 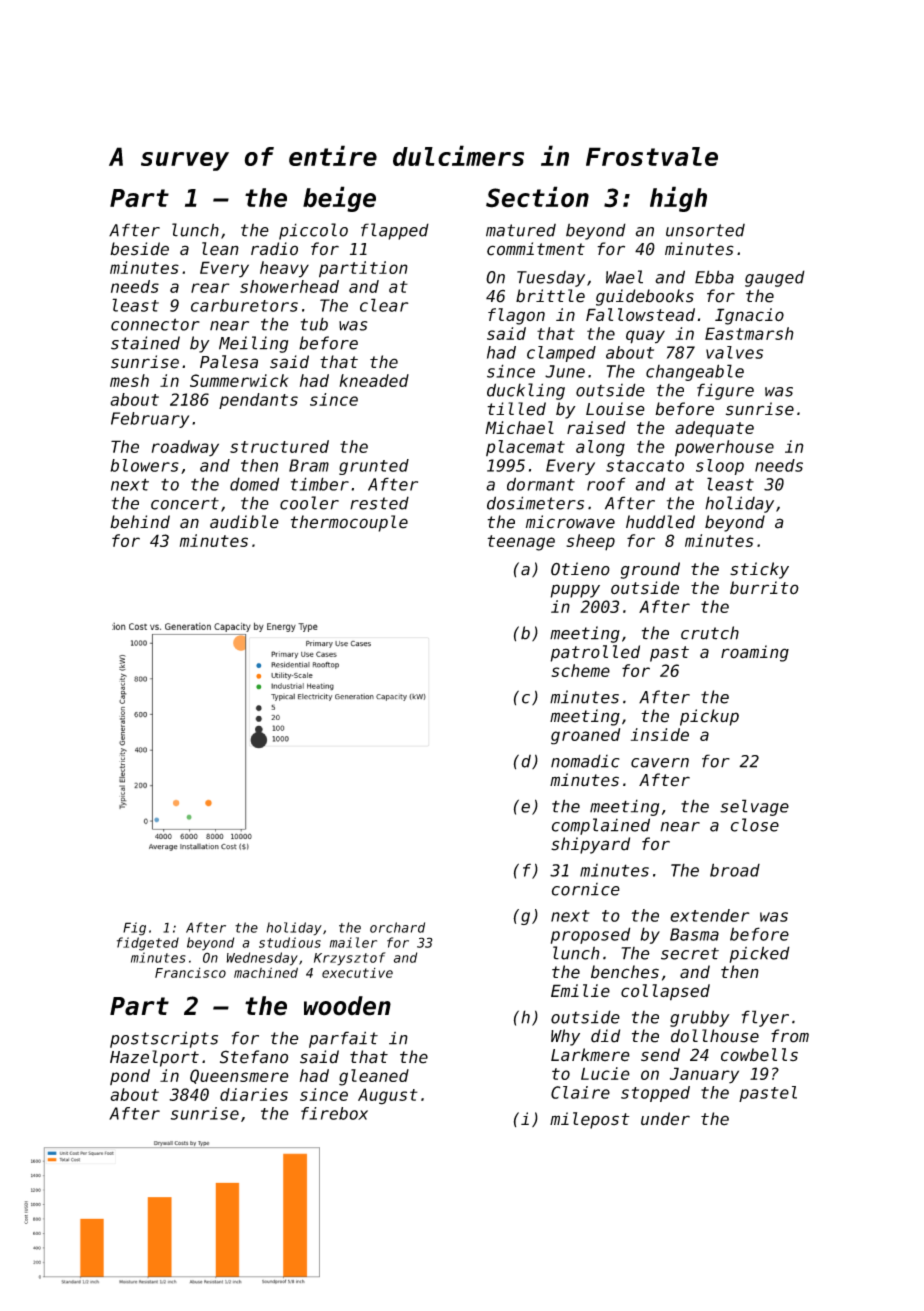 I want to click on beside, so click(x=139, y=249).
